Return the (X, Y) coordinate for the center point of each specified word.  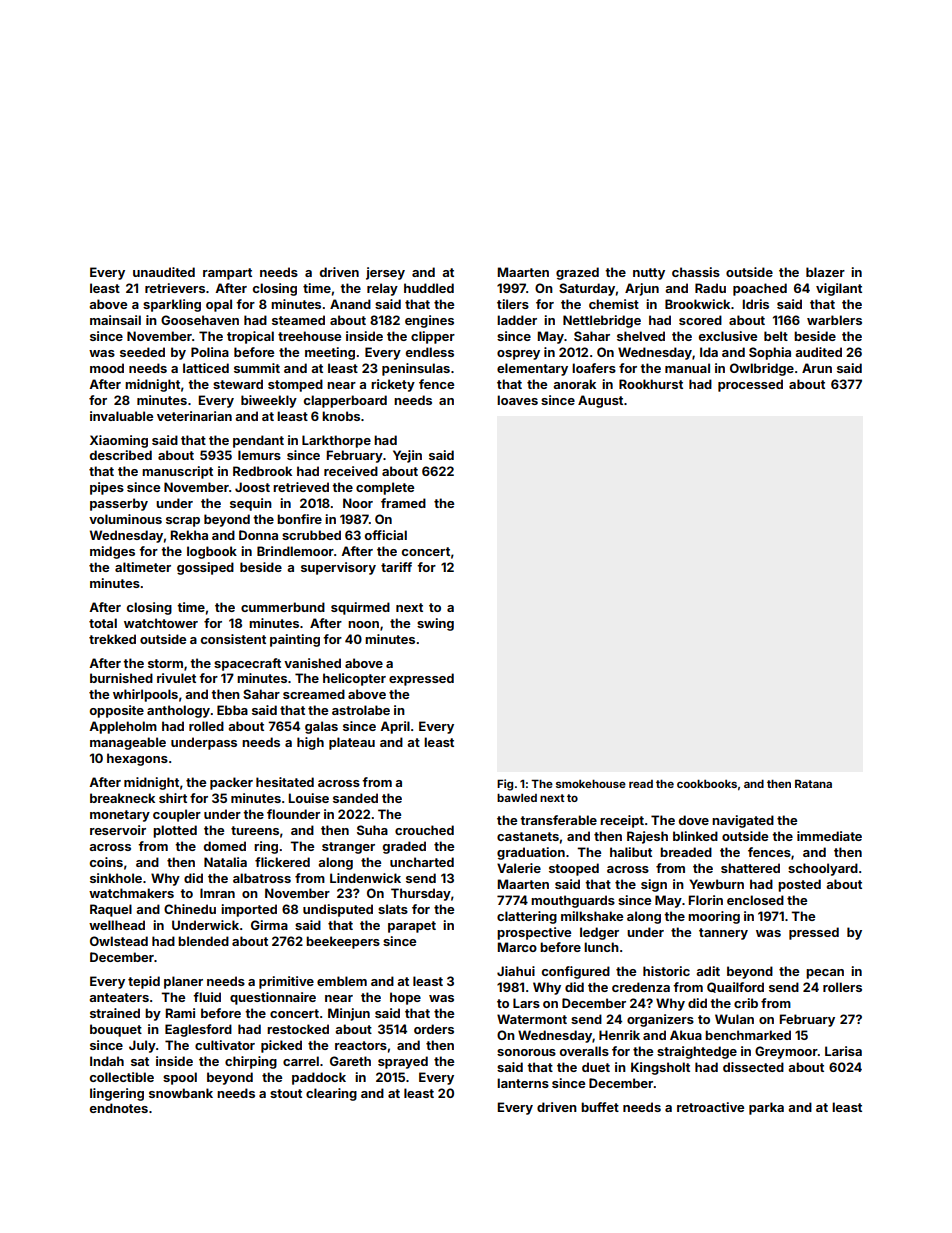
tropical (250, 337)
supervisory (338, 568)
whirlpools (145, 695)
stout (286, 1093)
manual (687, 368)
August (600, 401)
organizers (660, 1020)
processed (750, 385)
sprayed (403, 1062)
